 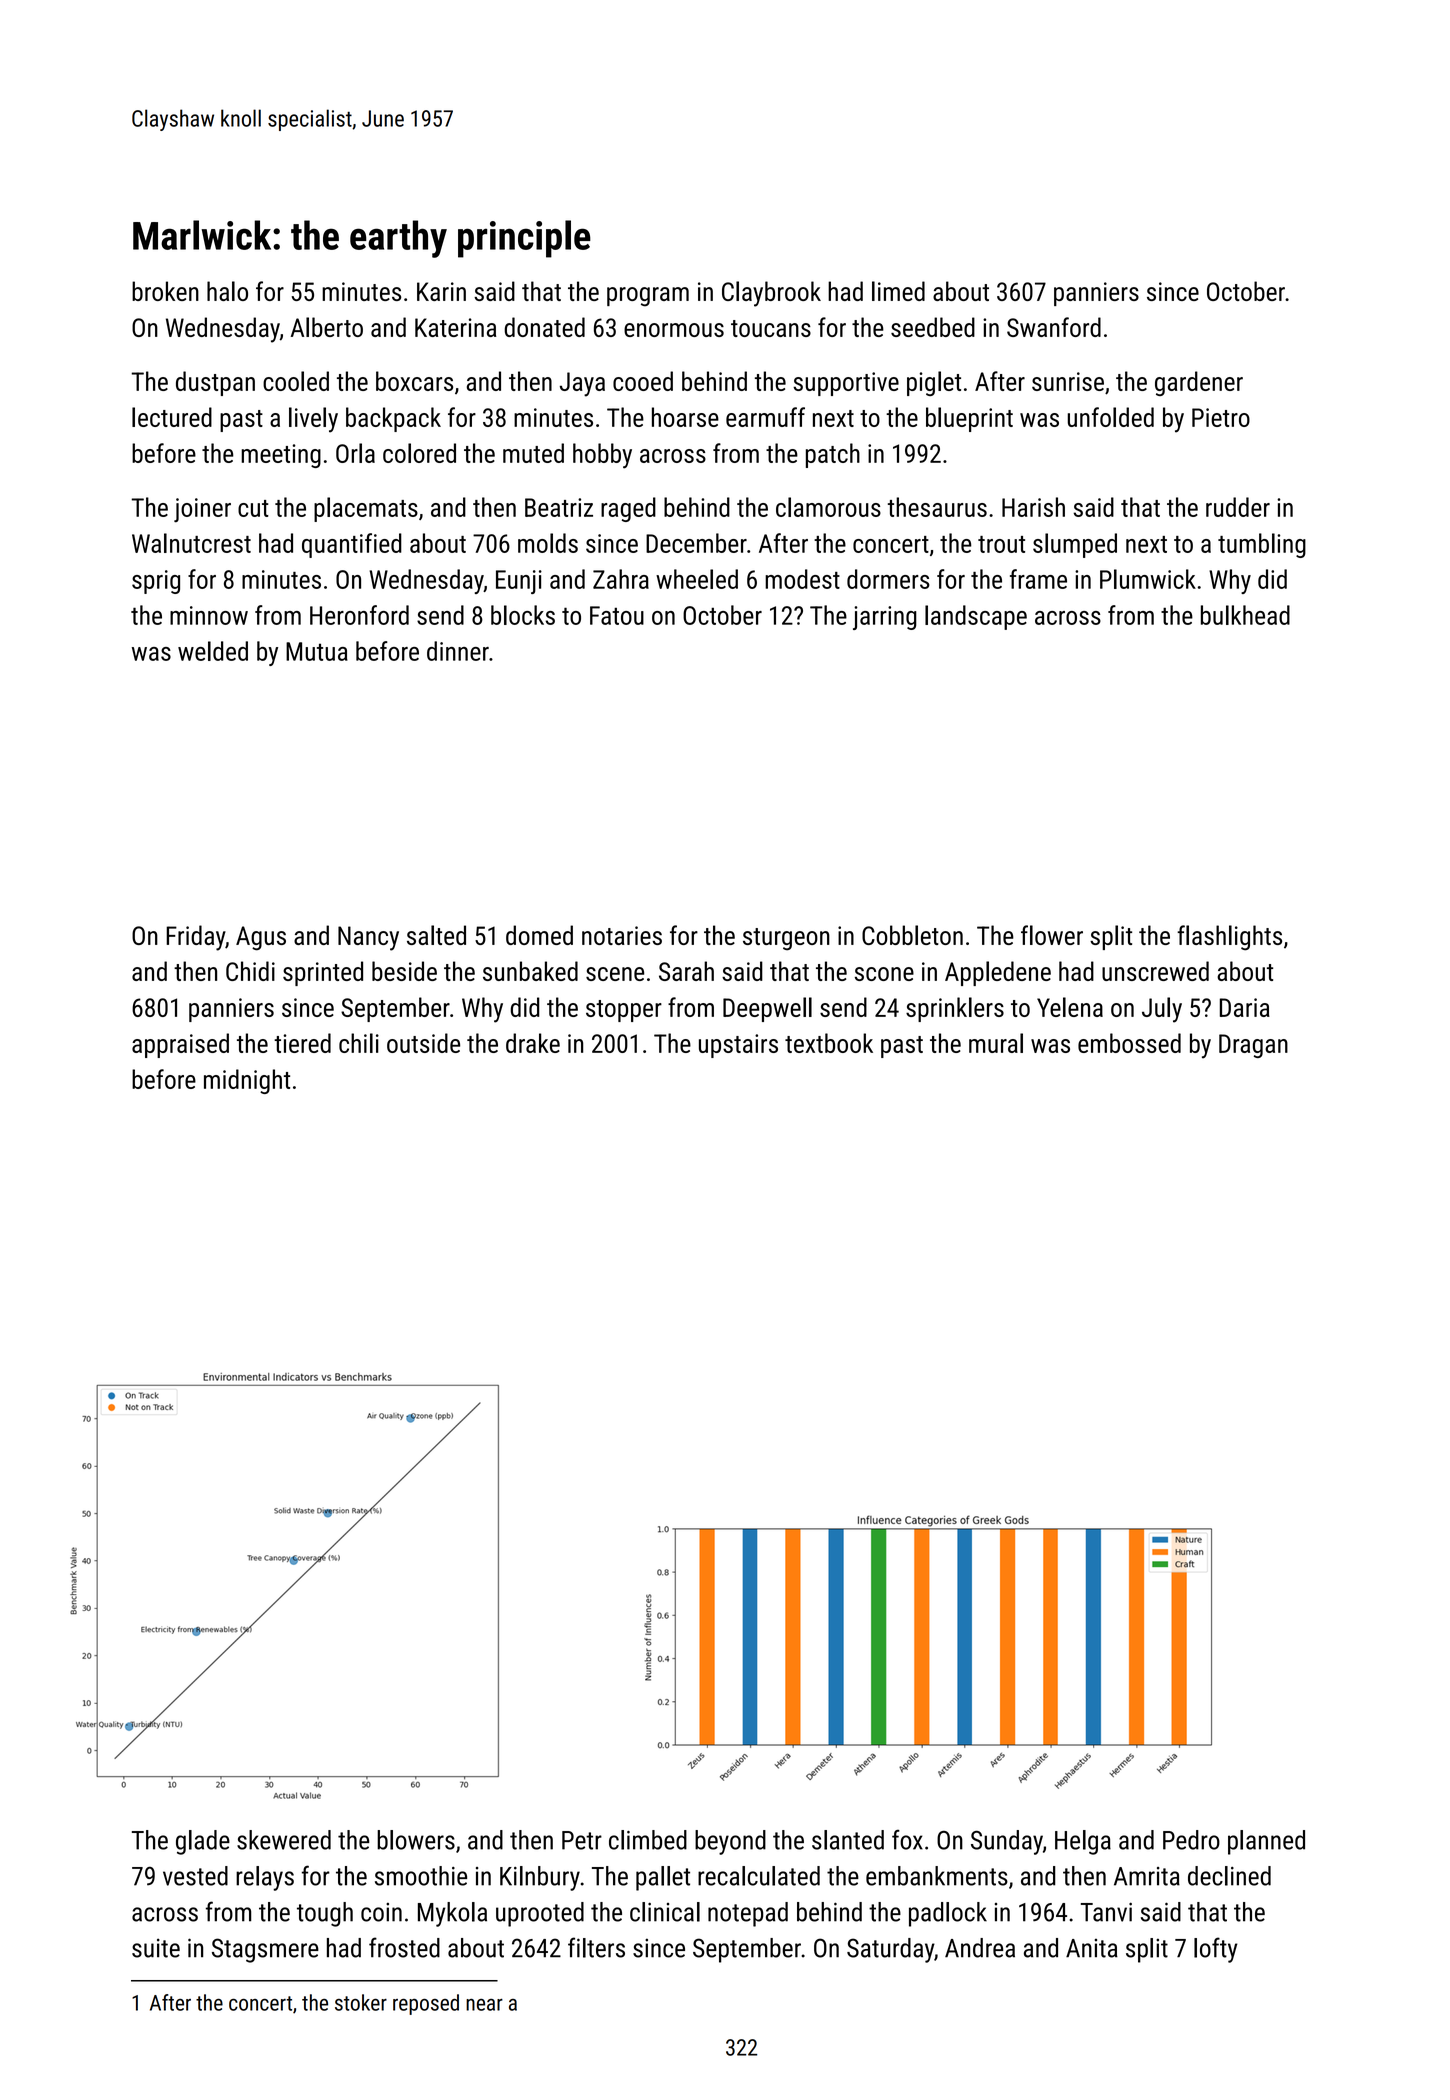 What do you see at coordinates (738, 1046) in the page?
I see `upstairs` at bounding box center [738, 1046].
